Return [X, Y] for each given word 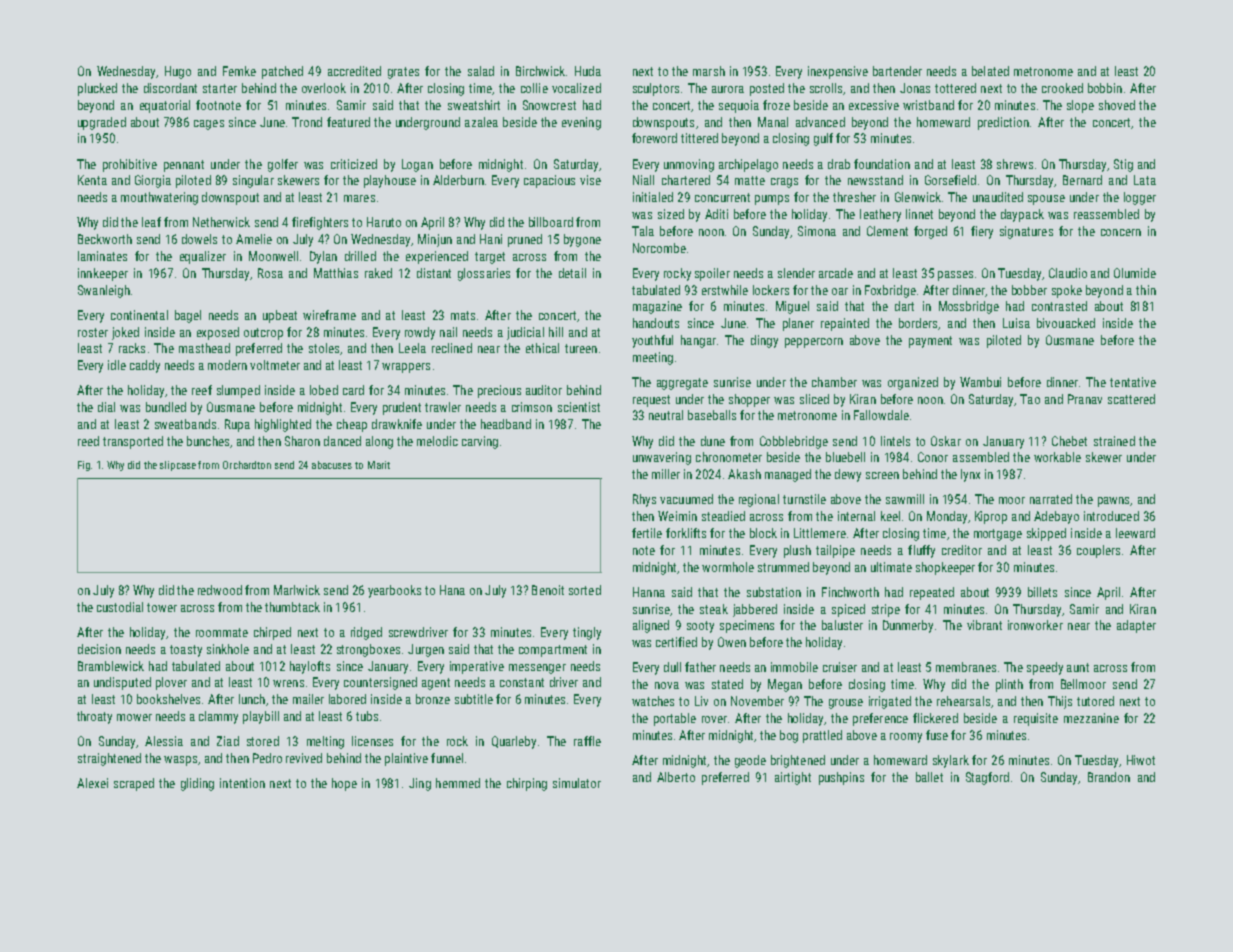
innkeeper [103, 274]
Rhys [644, 500]
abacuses [332, 465]
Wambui [980, 382]
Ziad [228, 741]
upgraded [102, 123]
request [651, 401]
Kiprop [991, 517]
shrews [1015, 164]
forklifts [686, 533]
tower [162, 607]
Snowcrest [549, 105]
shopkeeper [945, 568]
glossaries [484, 274]
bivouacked [1066, 323]
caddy [145, 366]
